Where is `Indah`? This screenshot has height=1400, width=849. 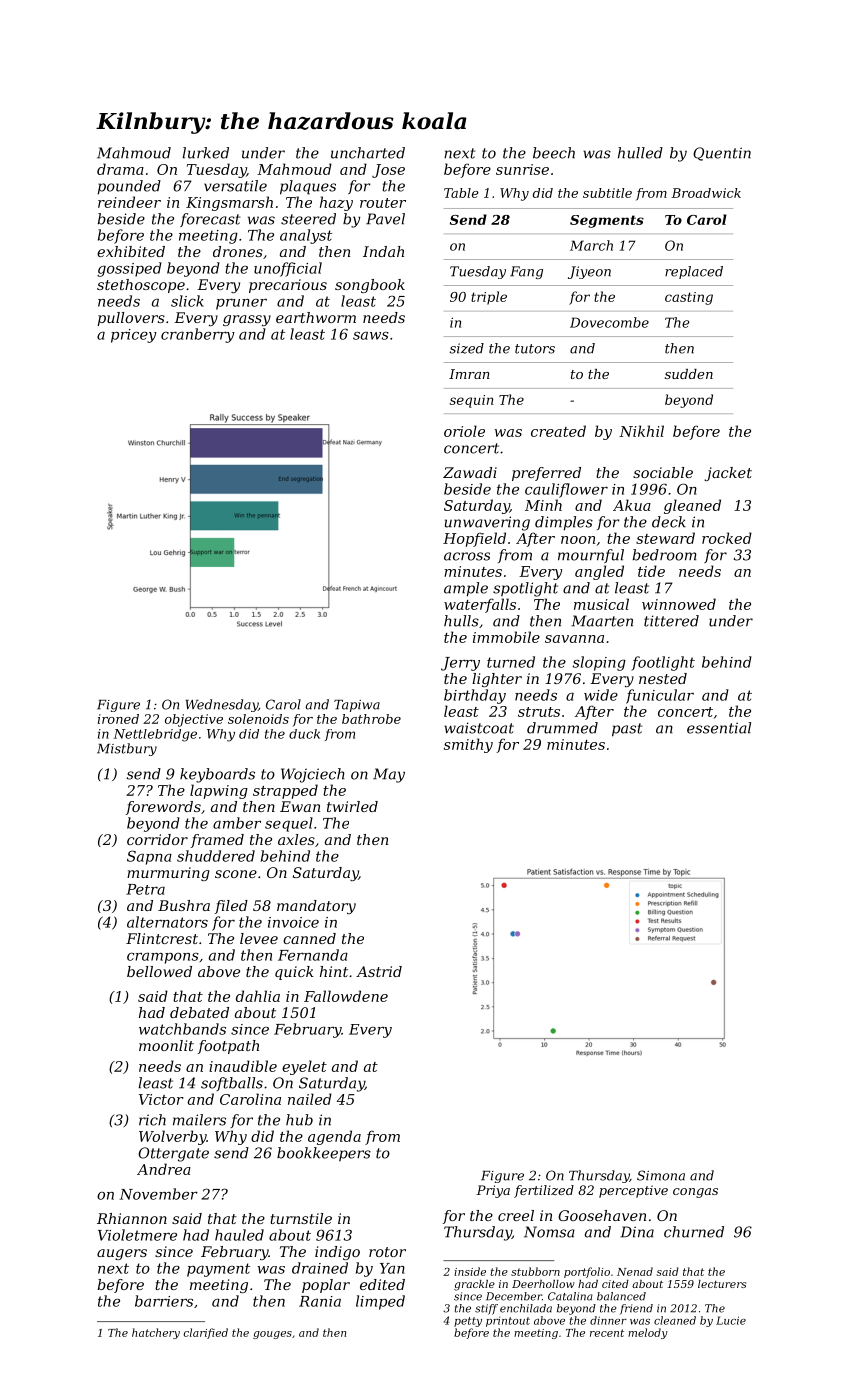 Indah is located at coordinates (383, 251).
